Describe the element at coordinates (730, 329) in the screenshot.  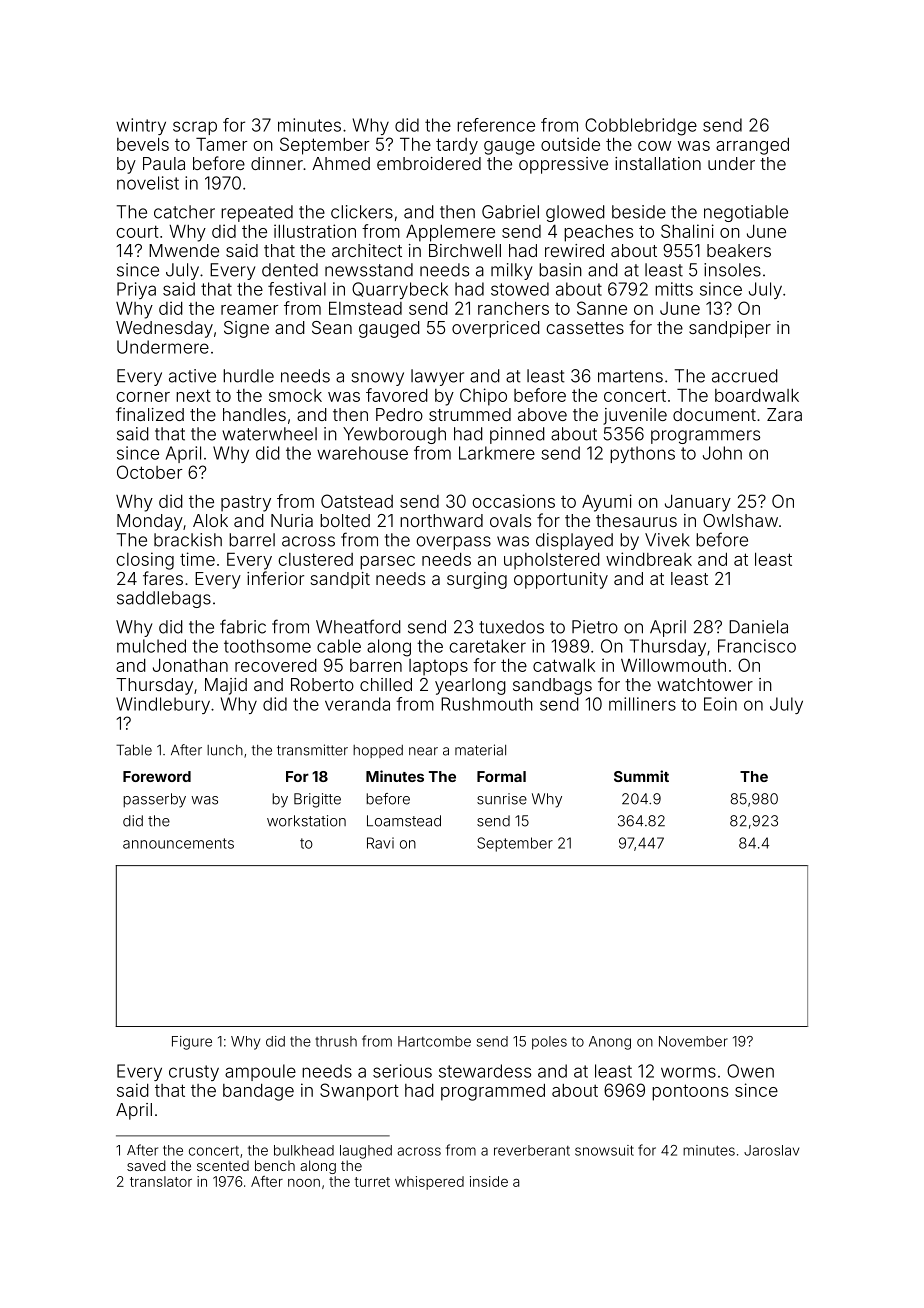
I see `sandpiper` at that location.
